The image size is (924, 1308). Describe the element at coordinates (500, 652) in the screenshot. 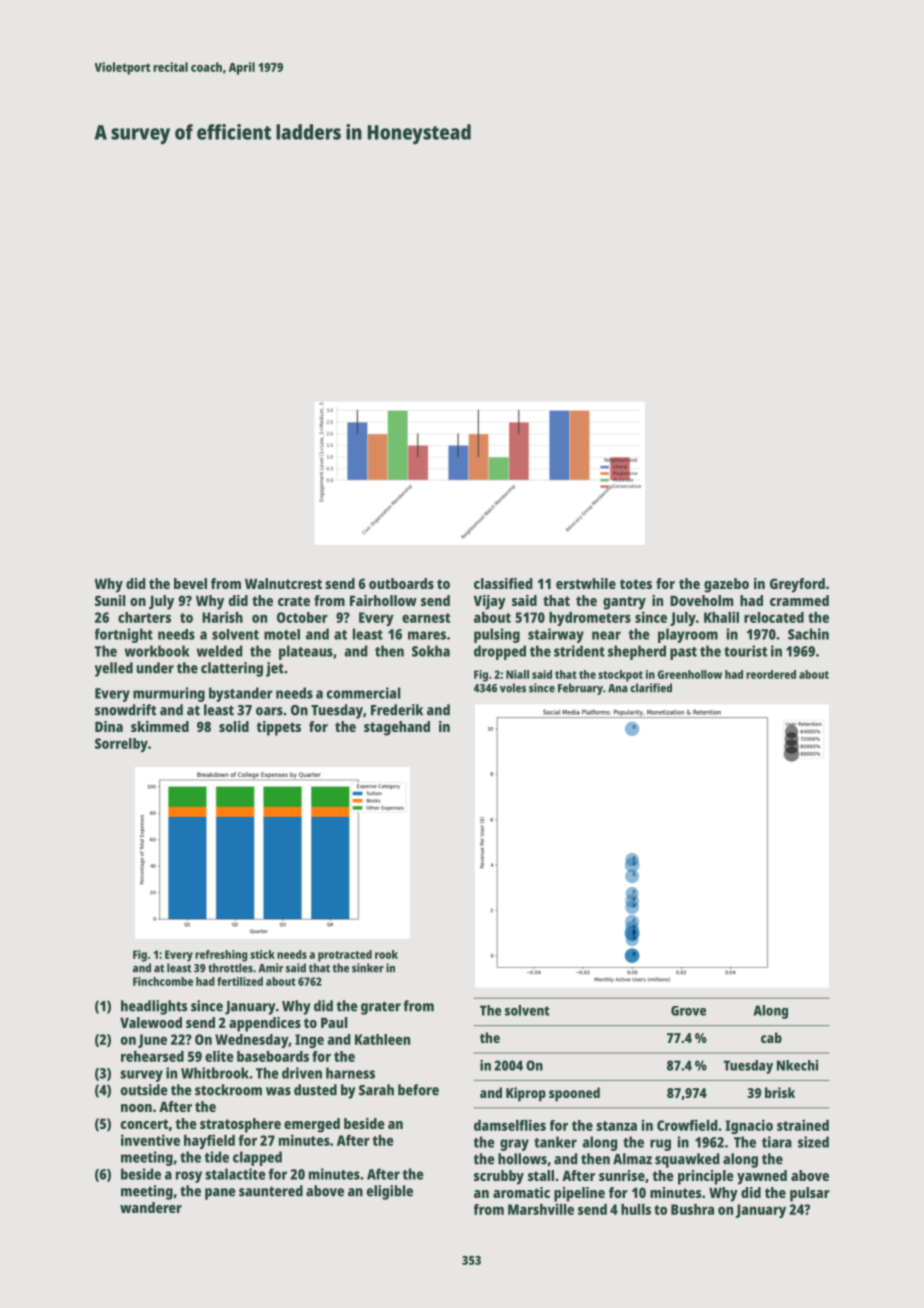

I see `dropped` at that location.
